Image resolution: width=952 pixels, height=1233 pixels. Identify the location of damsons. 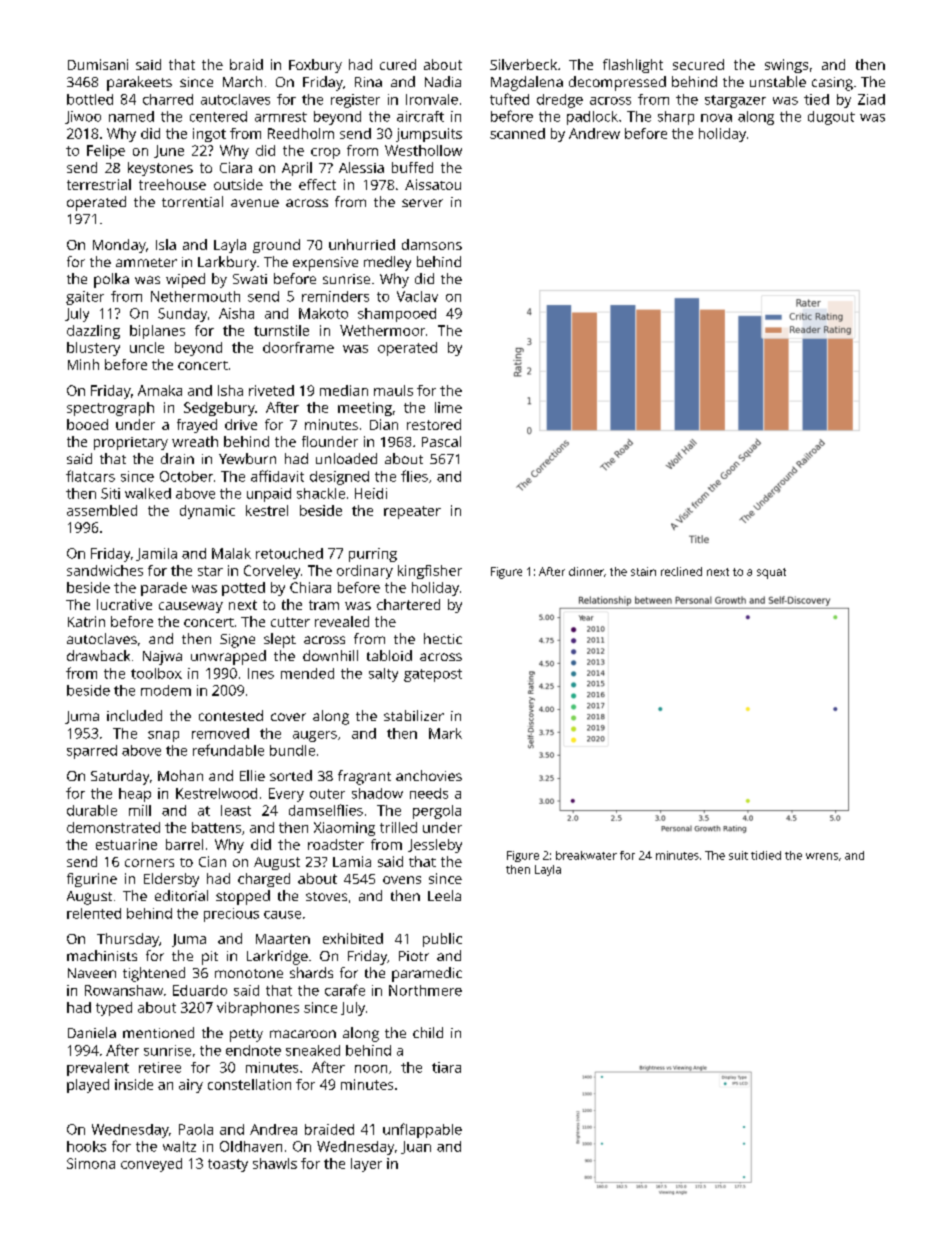
(432, 244).
